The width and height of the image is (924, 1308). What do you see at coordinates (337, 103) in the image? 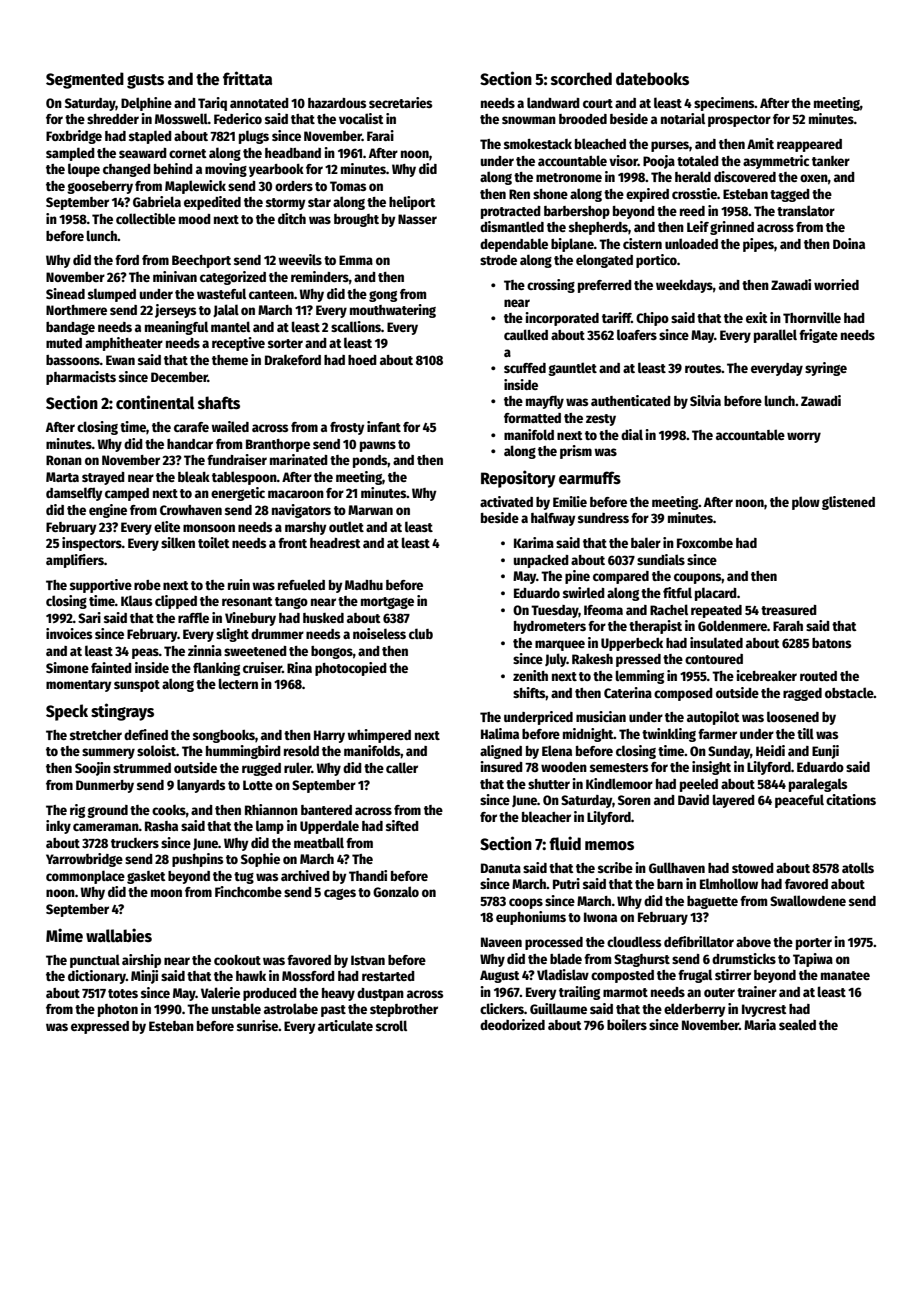
I see `hazardous` at bounding box center [337, 103].
